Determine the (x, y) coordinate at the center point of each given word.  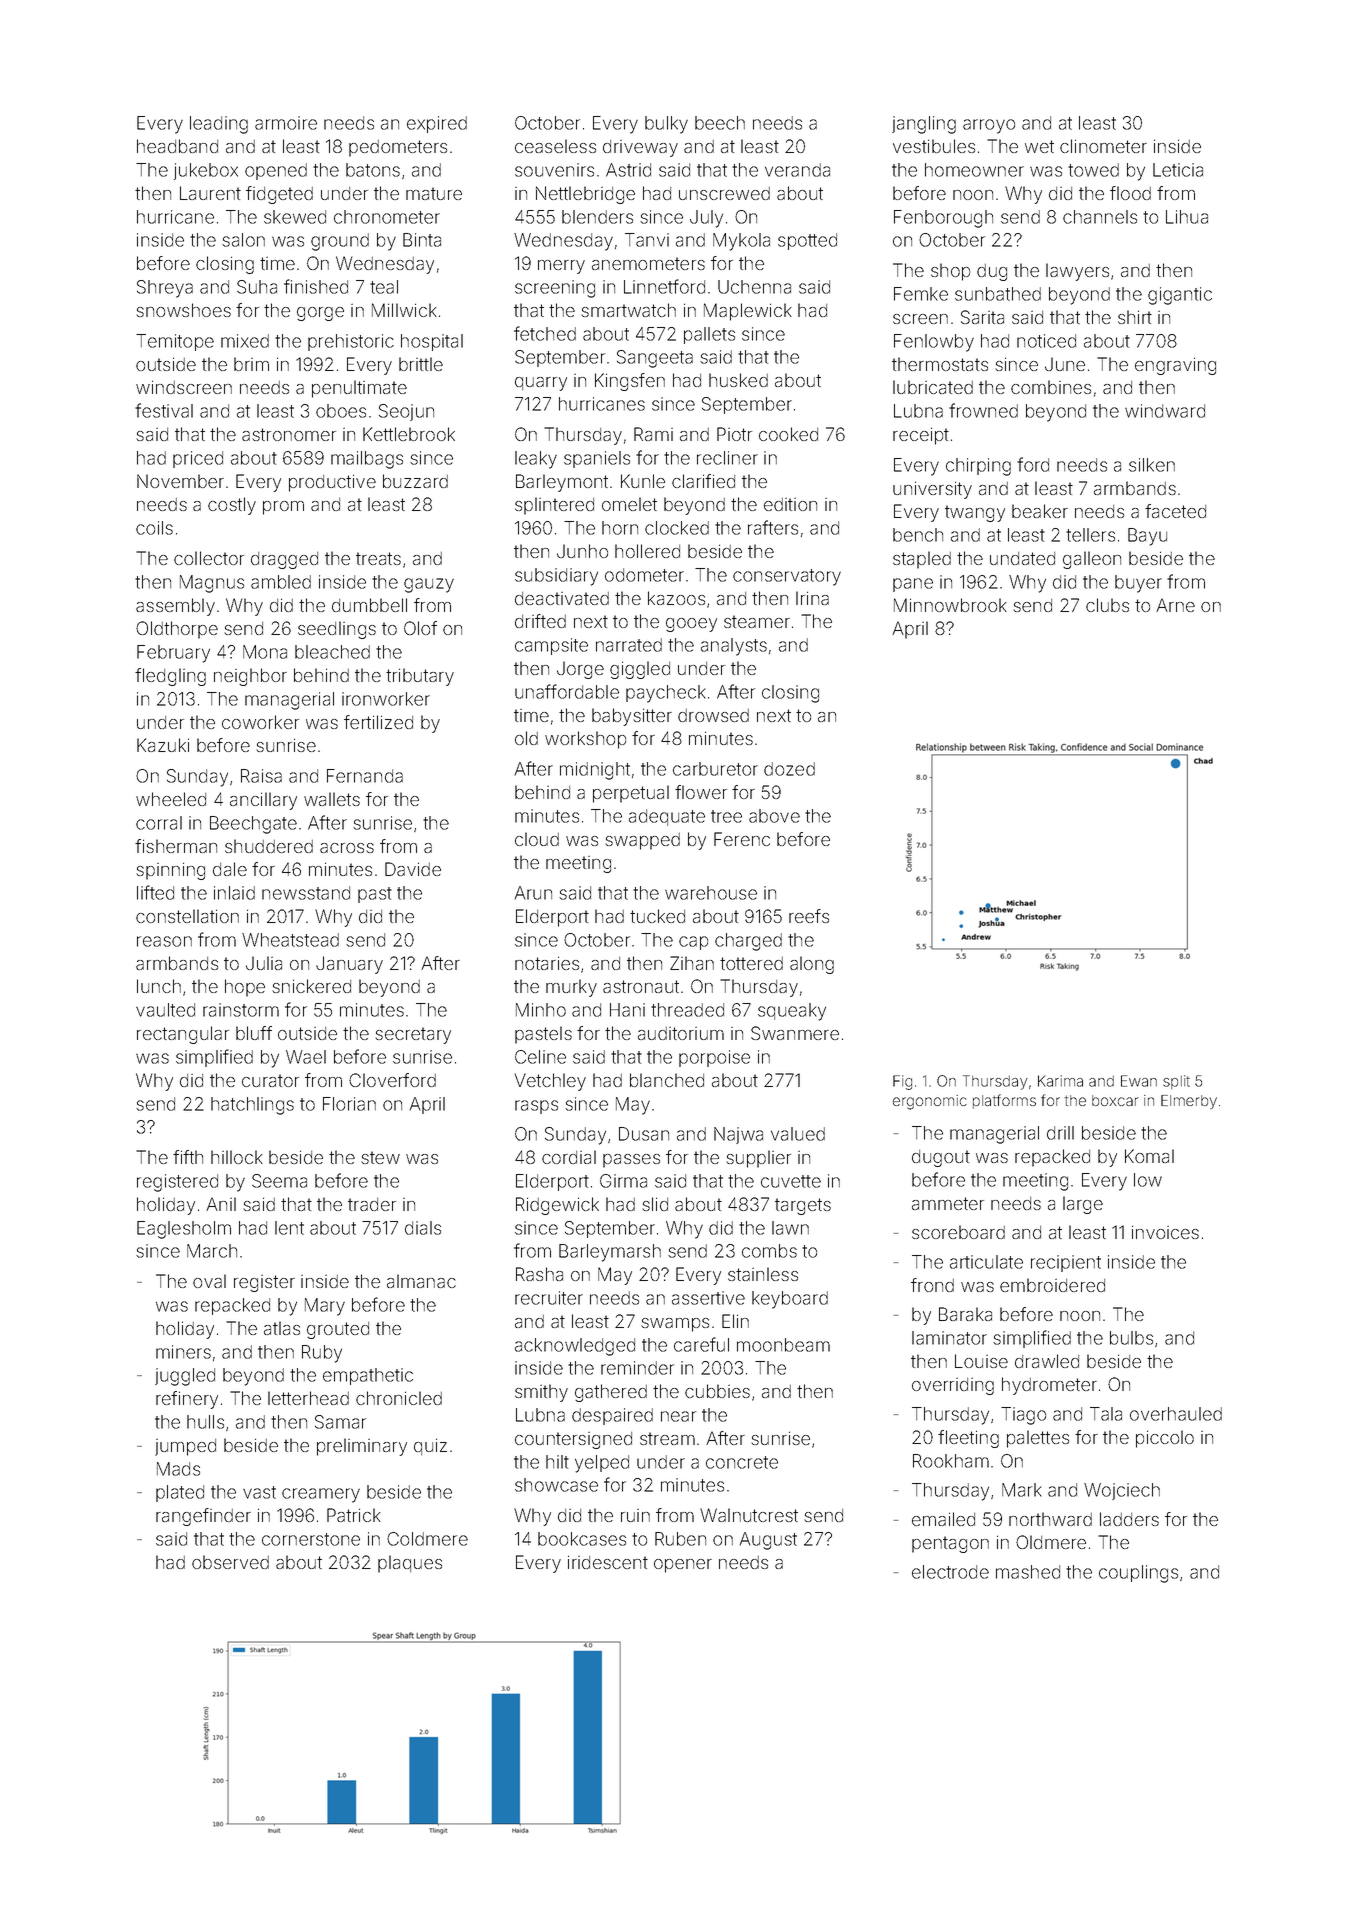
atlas (282, 1328)
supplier (758, 1159)
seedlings (337, 630)
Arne (1175, 605)
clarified (703, 481)
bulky (666, 125)
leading (219, 125)
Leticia (1178, 170)
